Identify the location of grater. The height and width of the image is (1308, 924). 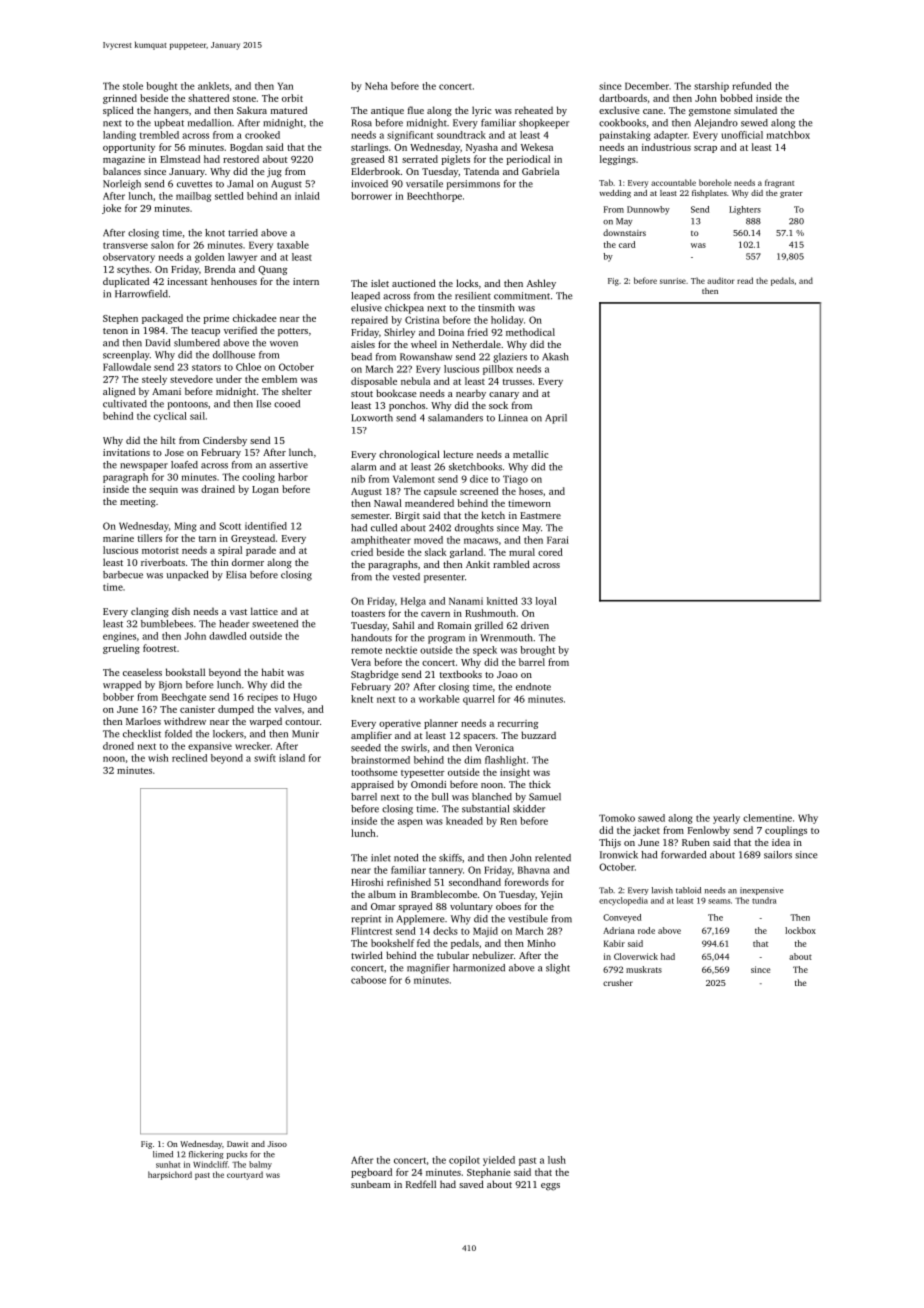
(791, 194).
